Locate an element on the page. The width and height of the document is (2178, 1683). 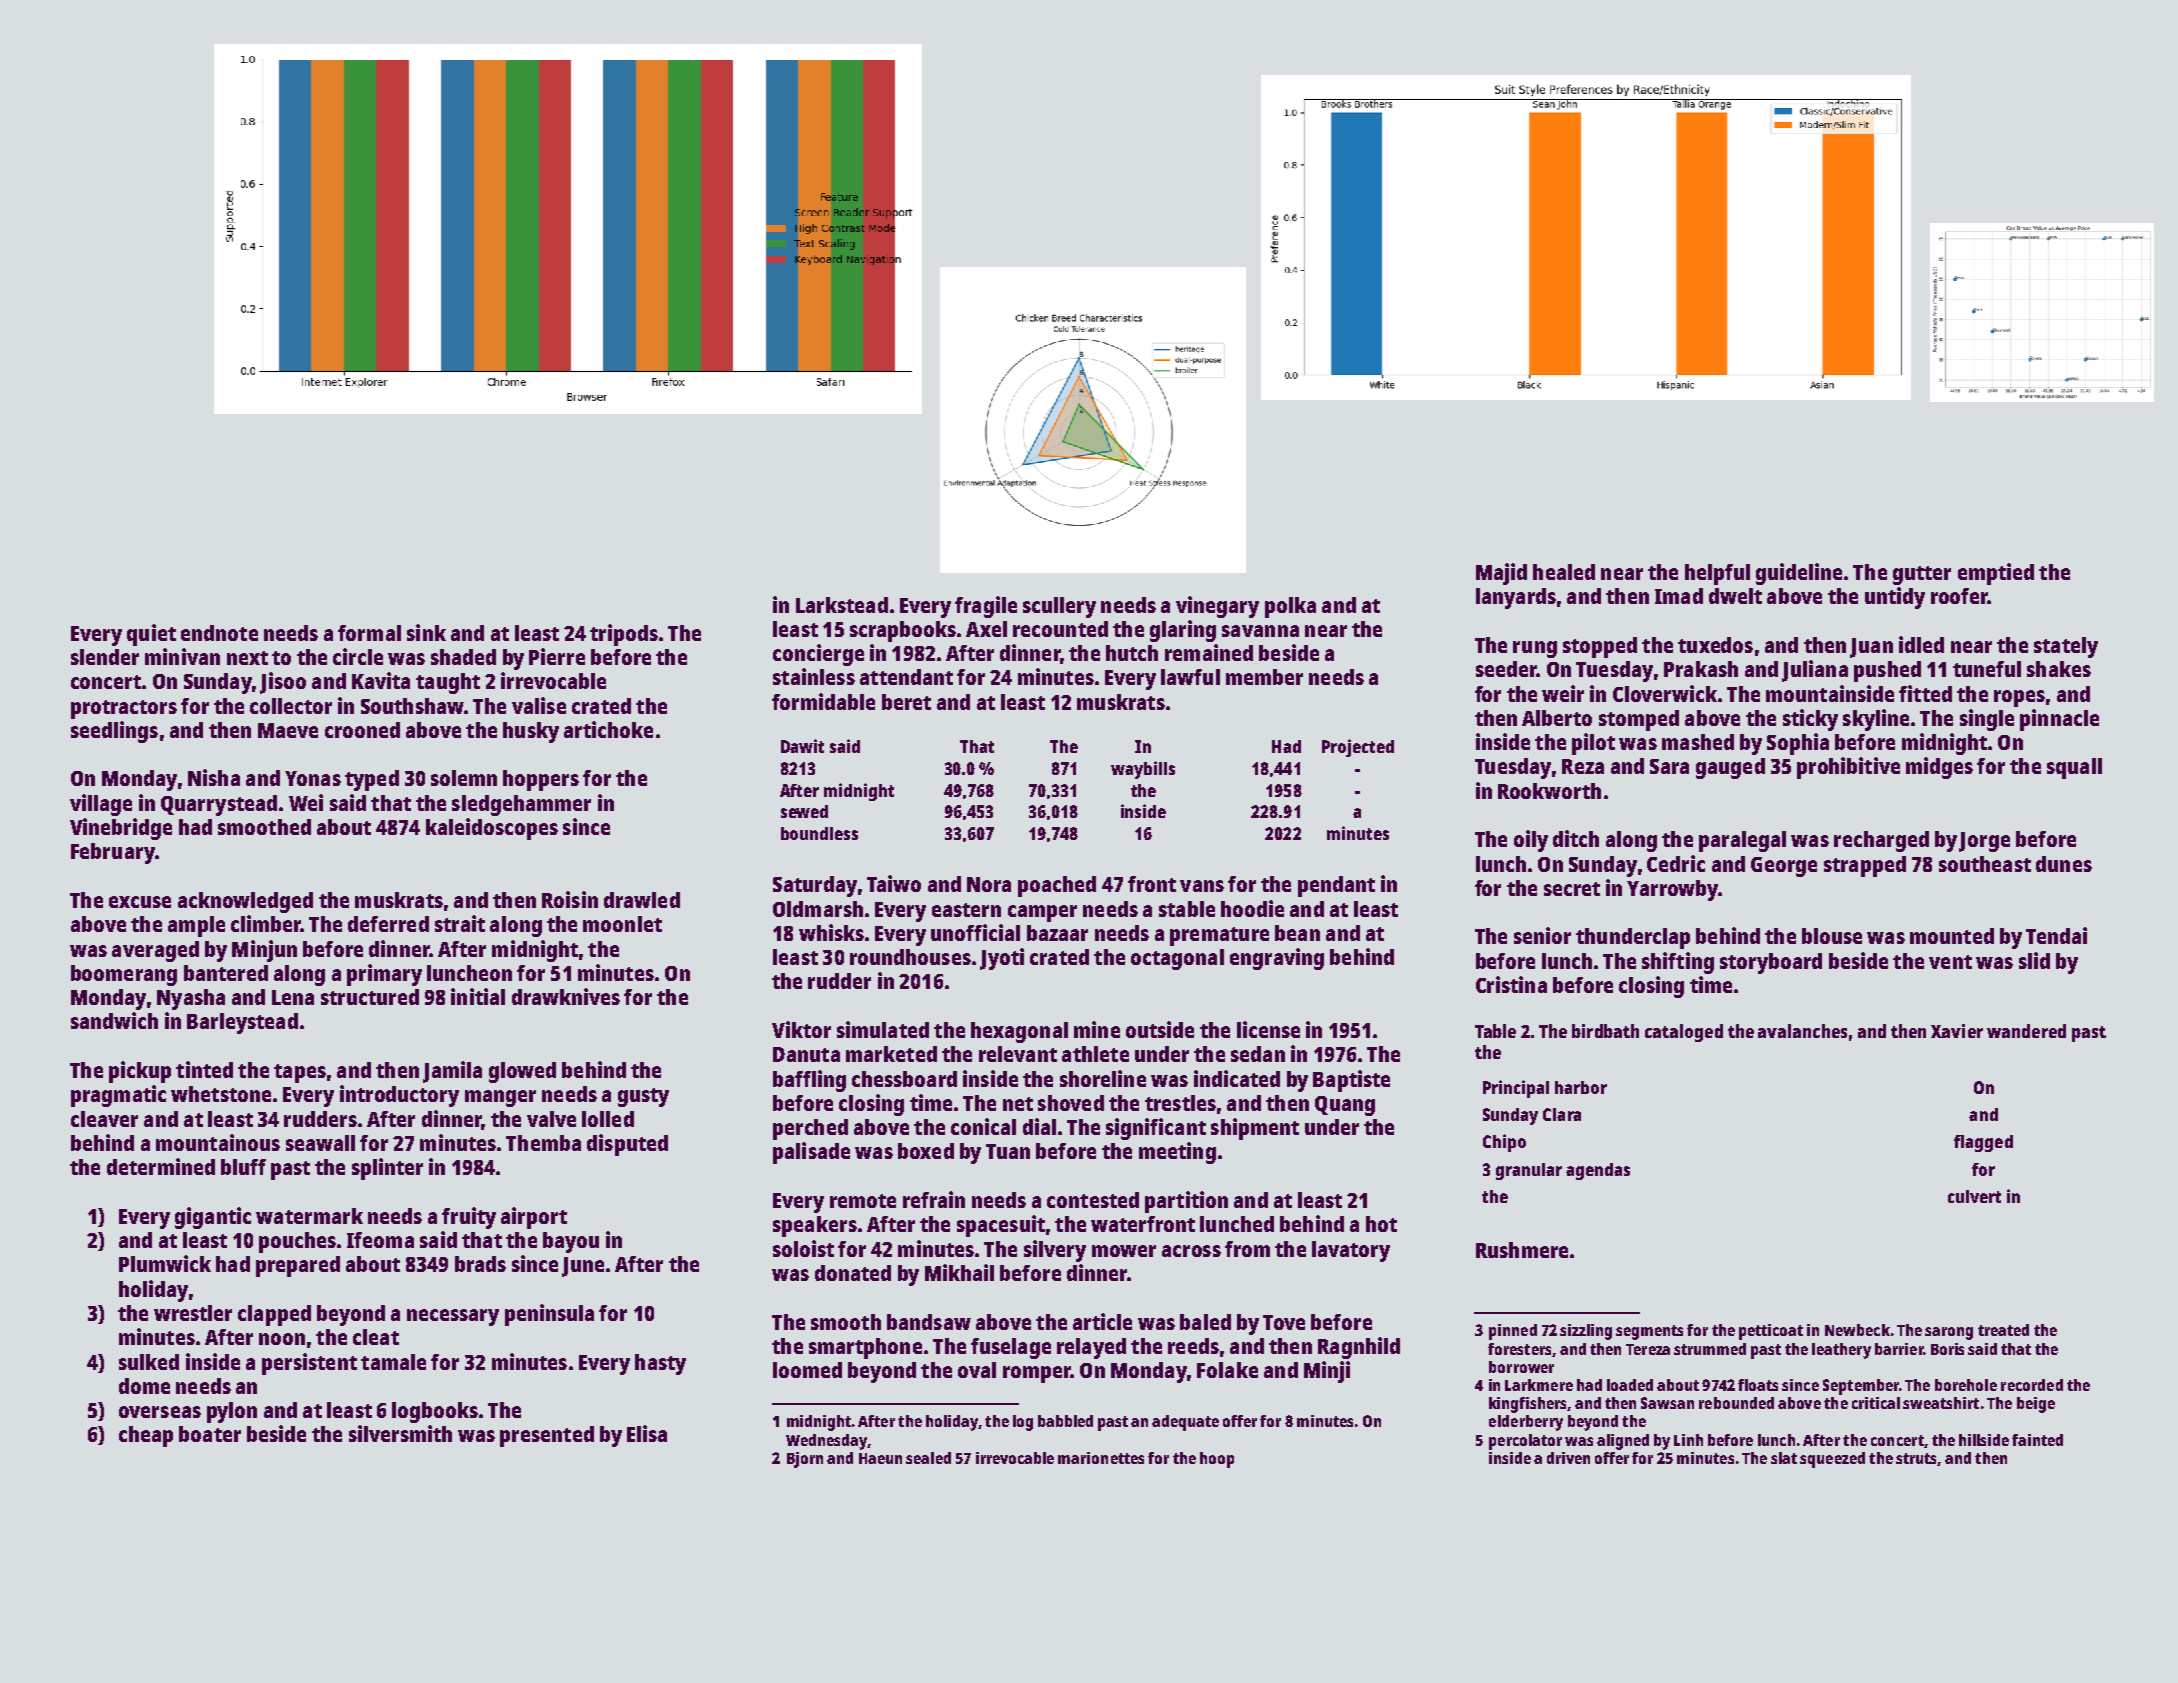
bayou is located at coordinates (571, 1242).
